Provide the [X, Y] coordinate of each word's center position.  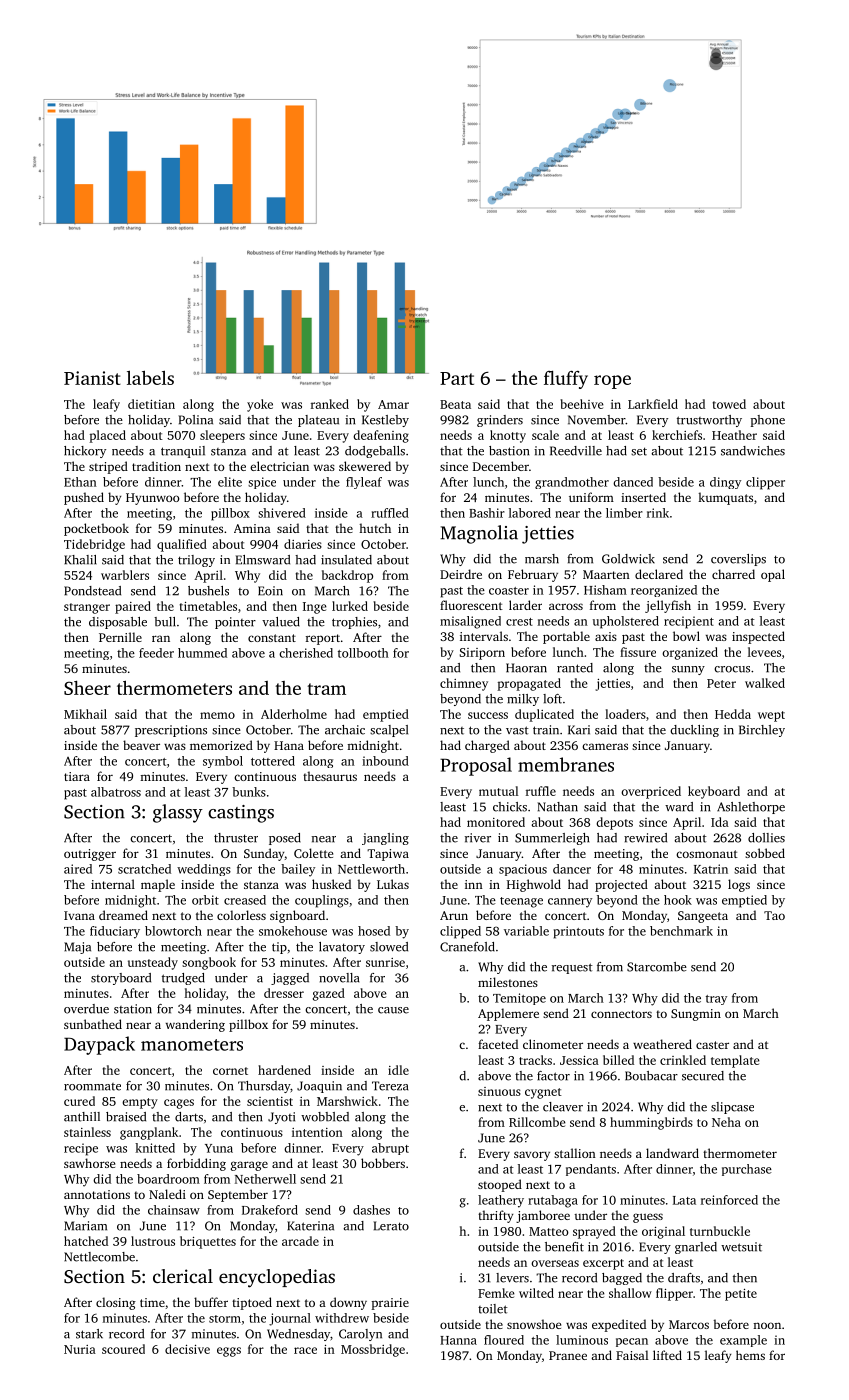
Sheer [87, 688]
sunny [688, 670]
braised [126, 1117]
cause [393, 1010]
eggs [229, 1352]
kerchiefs [677, 435]
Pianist [92, 378]
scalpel [389, 731]
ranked [330, 404]
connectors [621, 1014]
